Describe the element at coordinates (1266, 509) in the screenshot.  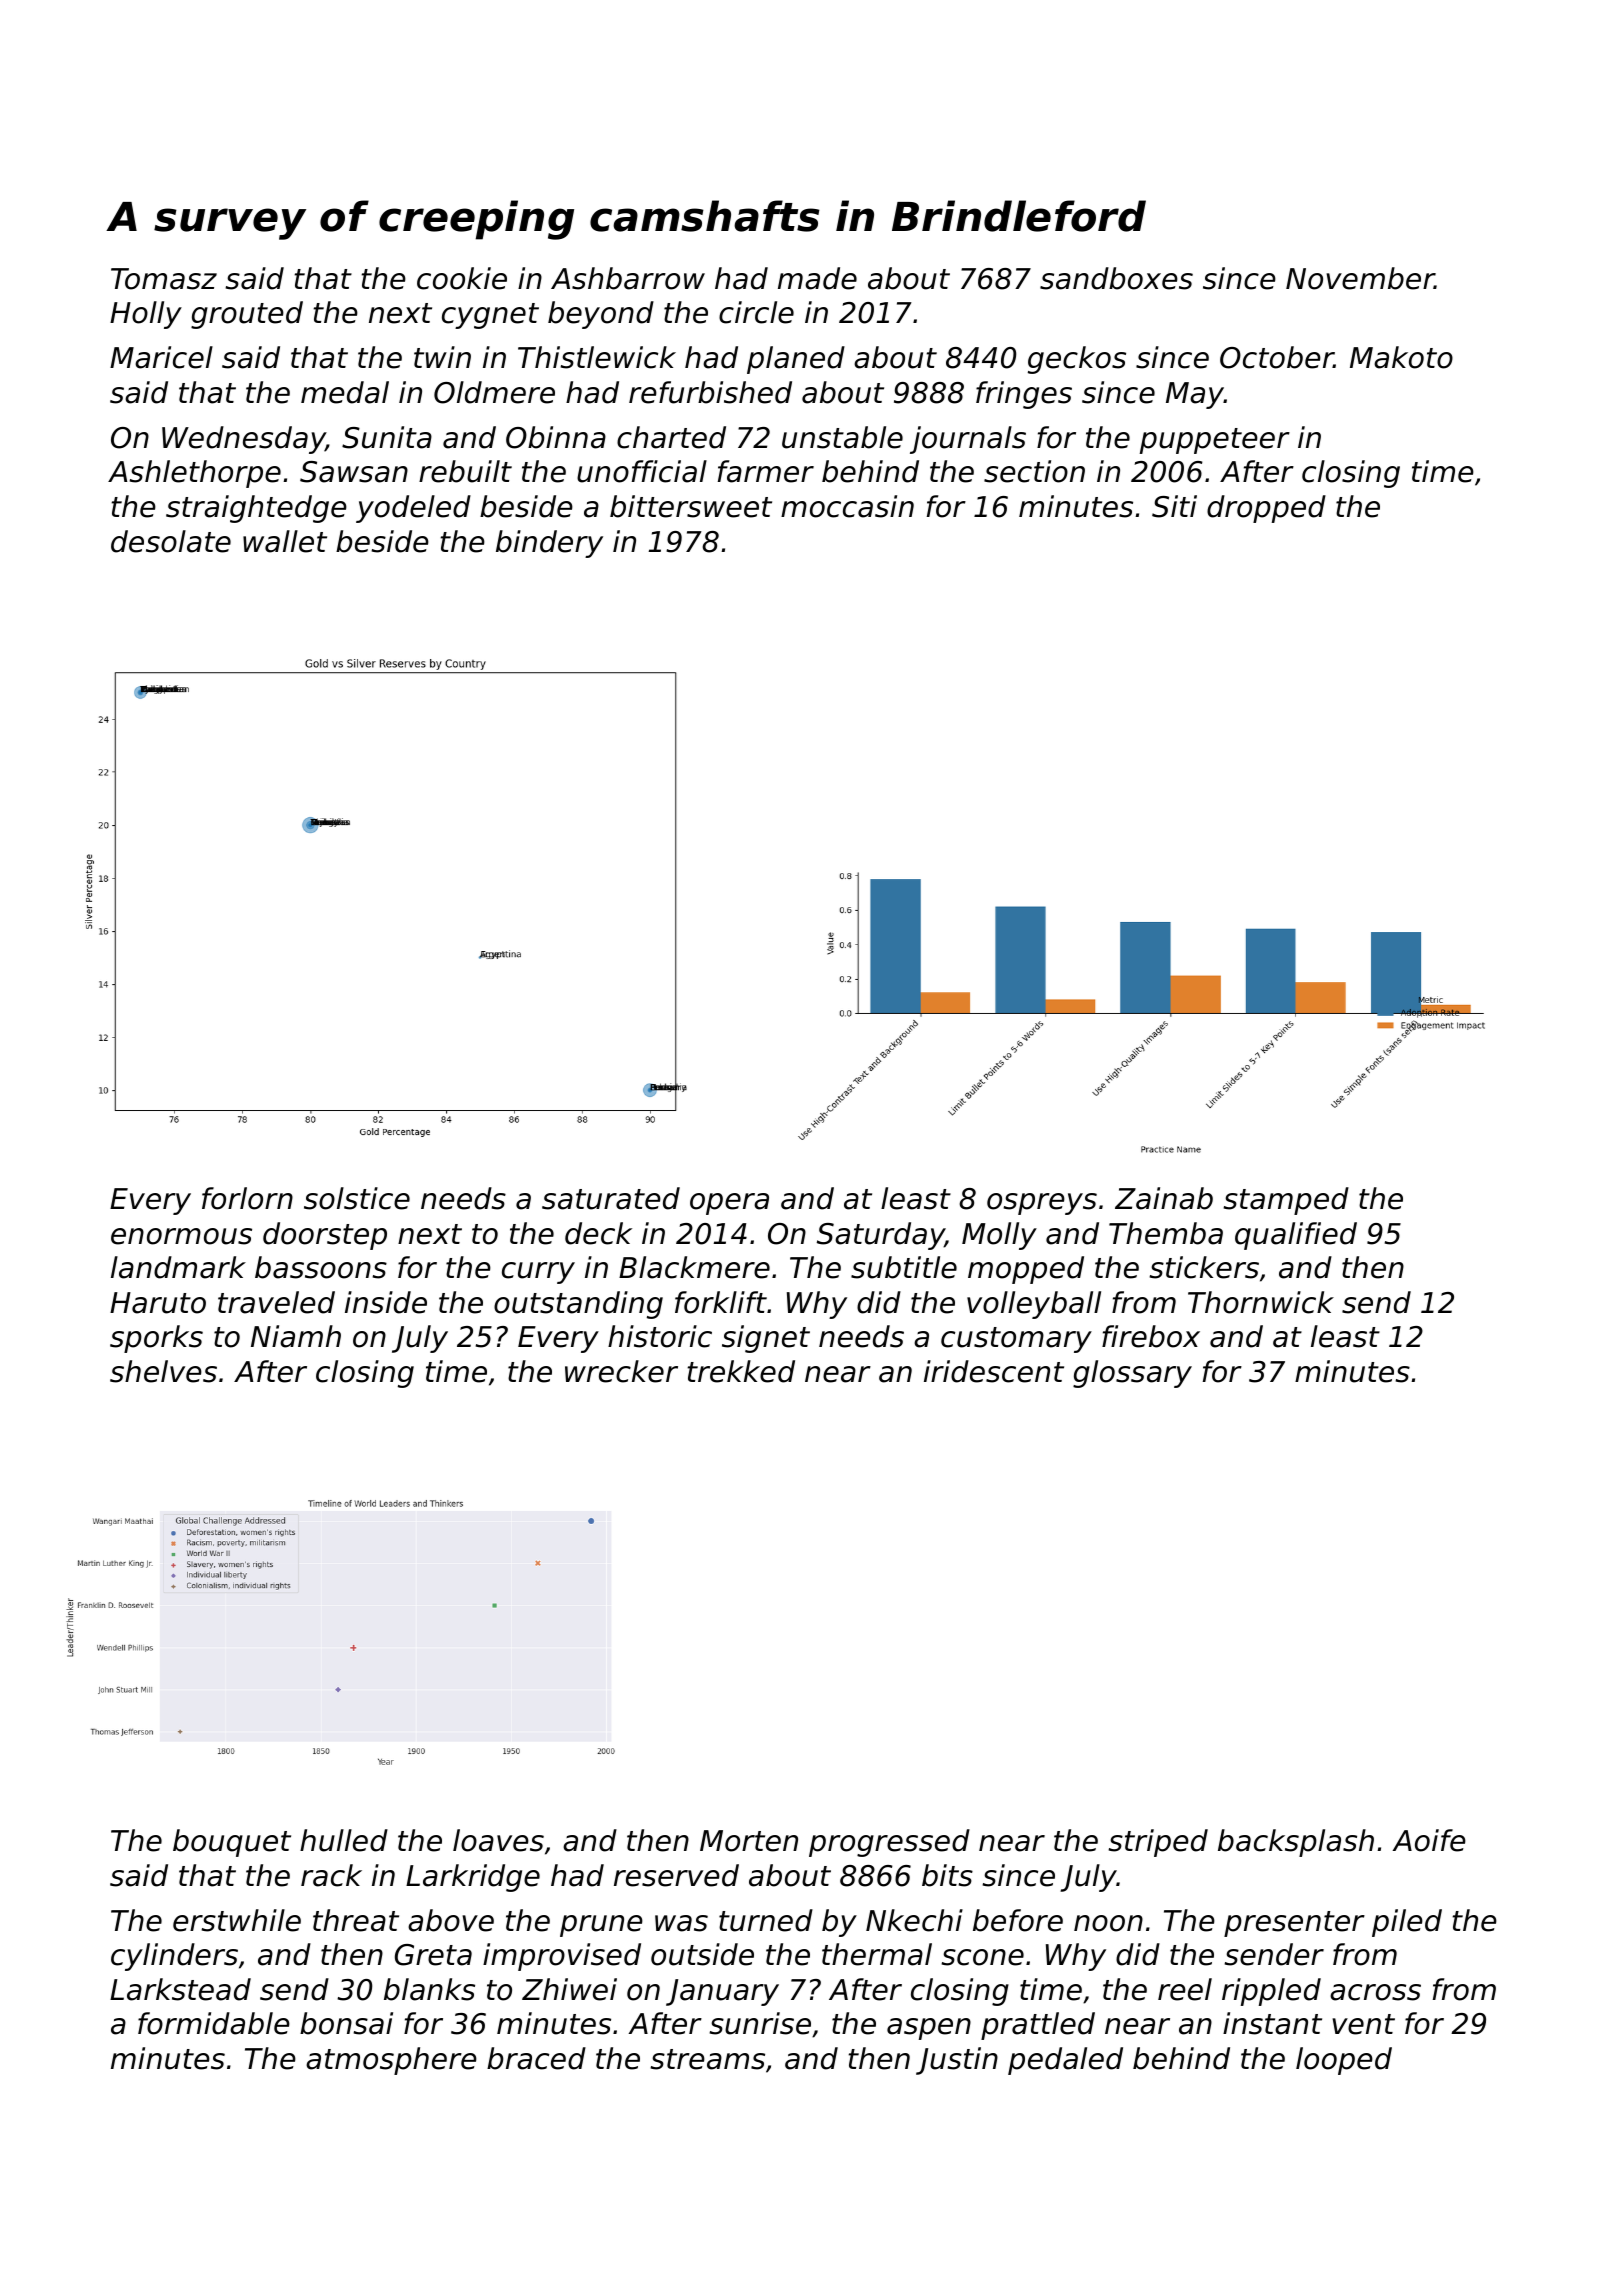
I see `dropped` at that location.
